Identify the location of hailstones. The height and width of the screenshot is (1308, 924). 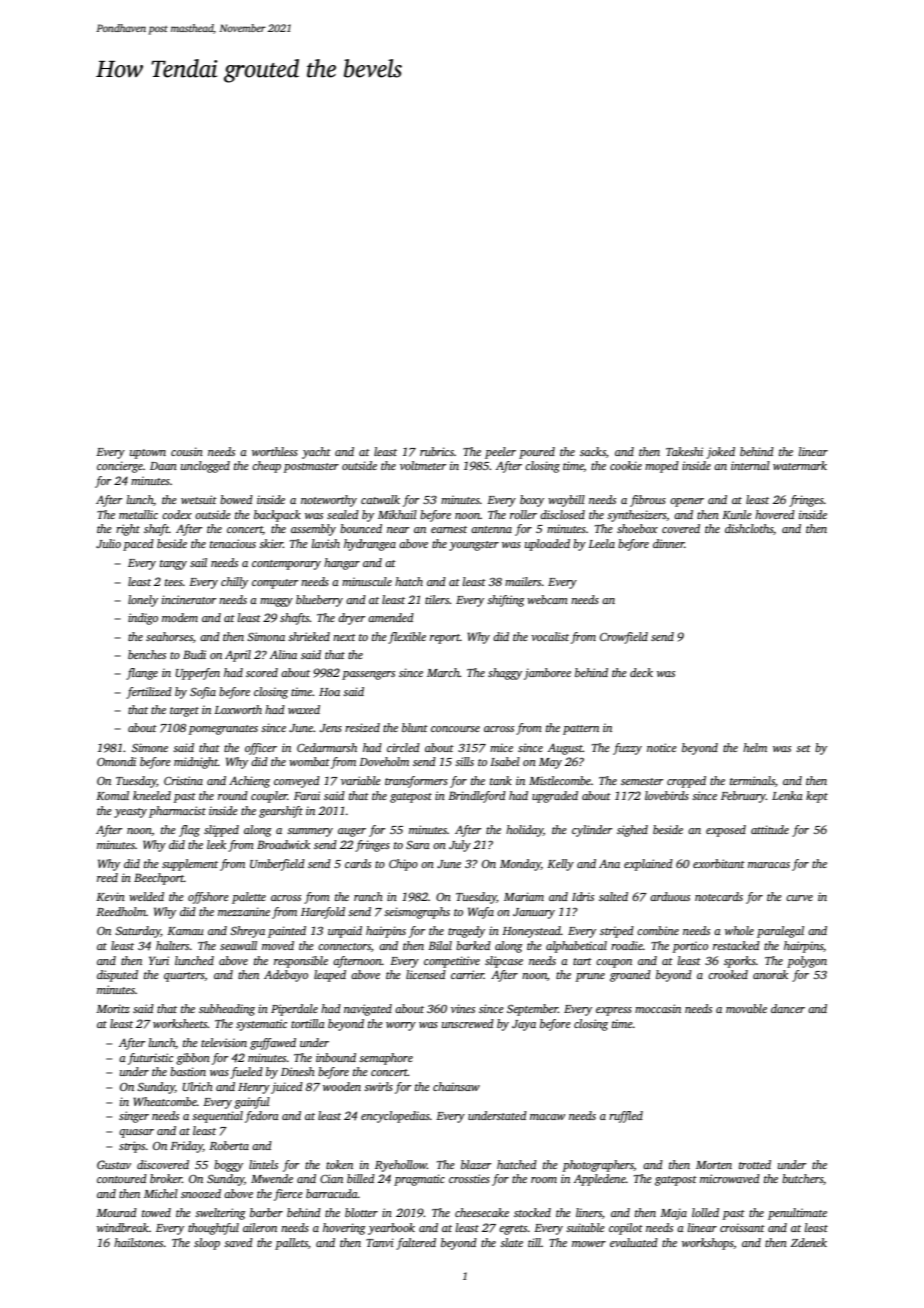
(138, 1242).
